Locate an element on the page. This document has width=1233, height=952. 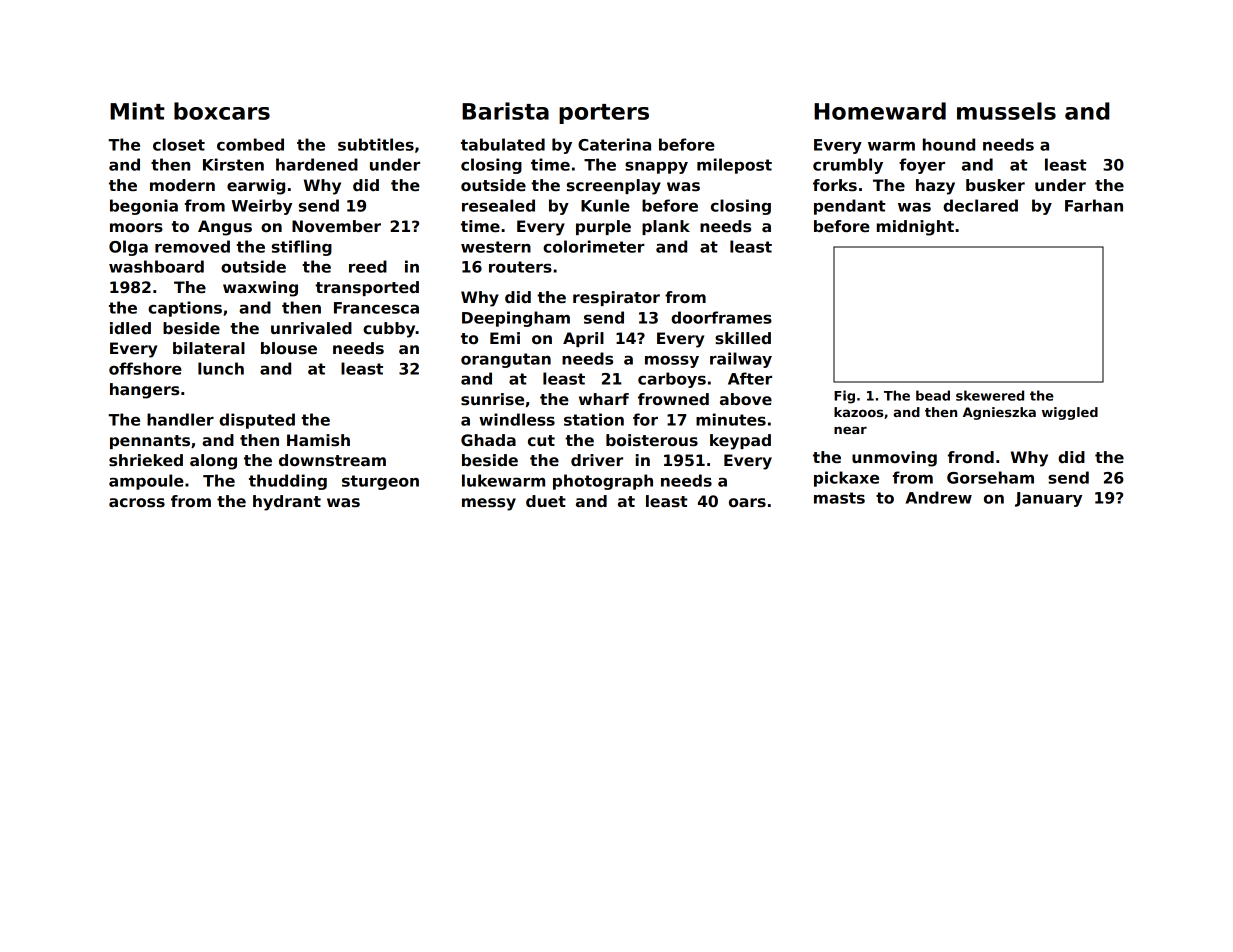
earwig is located at coordinates (256, 187).
